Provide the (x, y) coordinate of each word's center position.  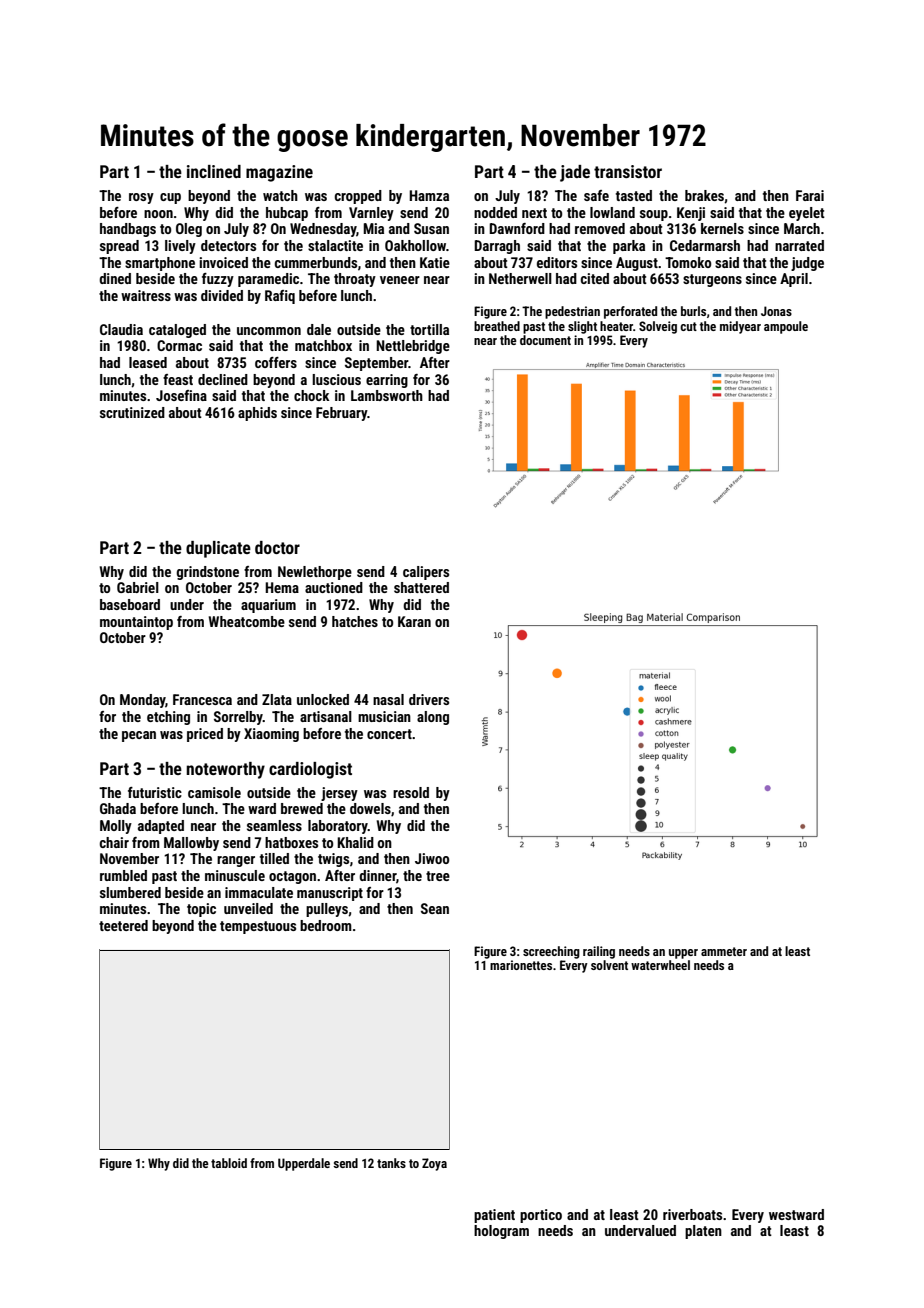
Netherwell (520, 278)
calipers (426, 573)
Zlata (277, 699)
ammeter (724, 951)
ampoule (786, 327)
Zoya (434, 1164)
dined (115, 278)
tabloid (229, 1163)
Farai (810, 195)
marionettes (521, 965)
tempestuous (258, 927)
